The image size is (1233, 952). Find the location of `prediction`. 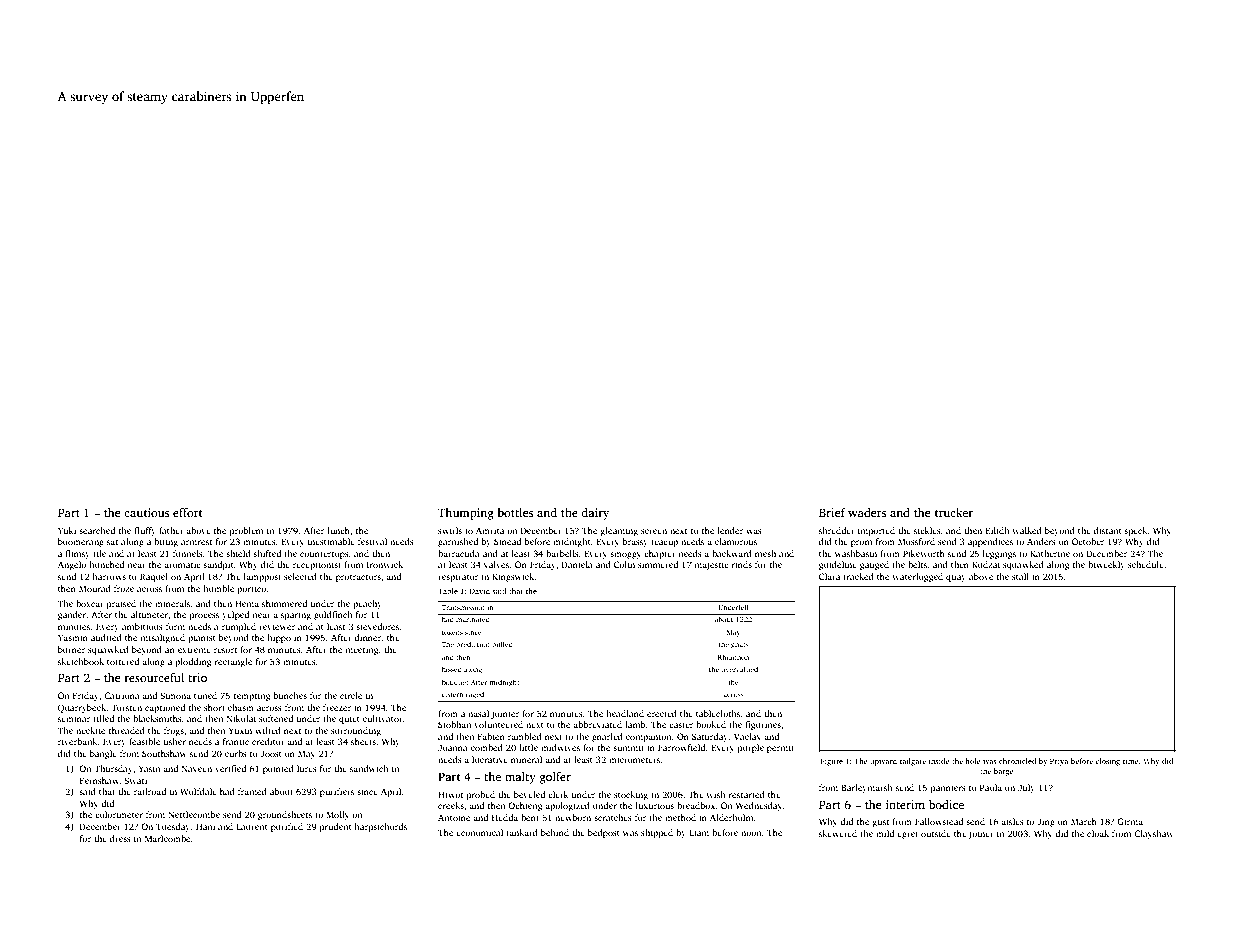

prediction is located at coordinates (473, 645).
